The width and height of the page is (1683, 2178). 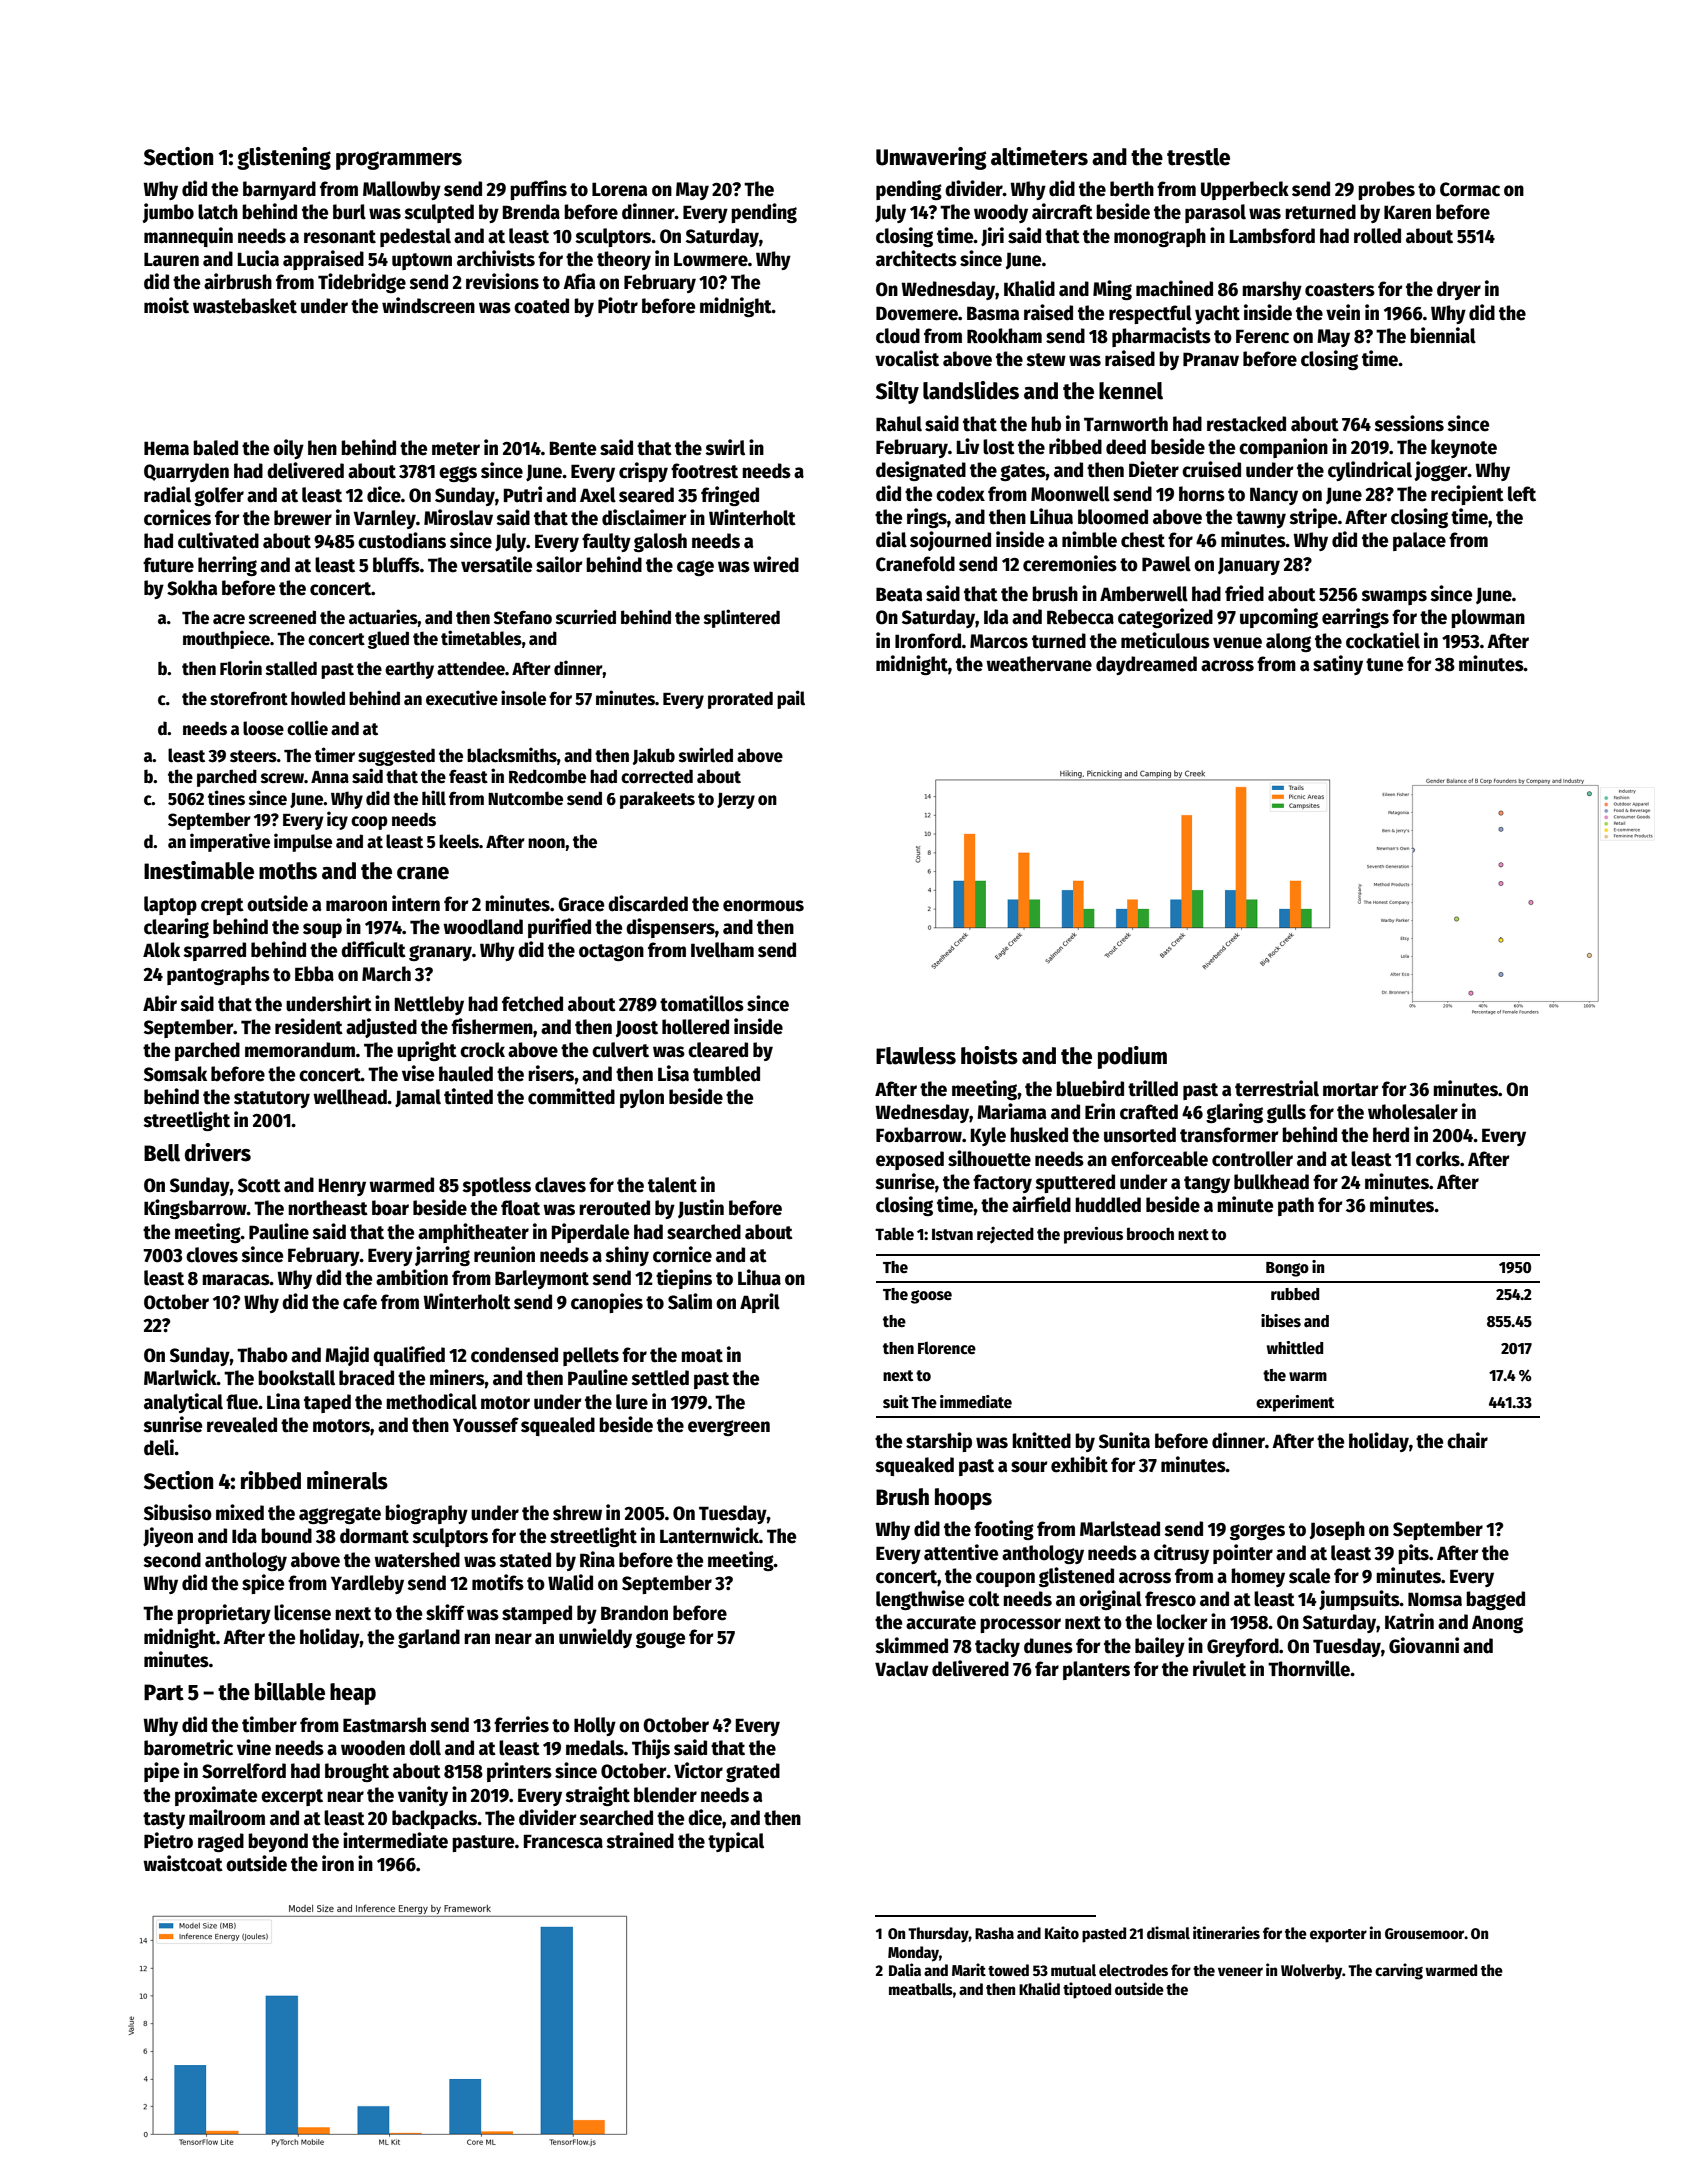 What do you see at coordinates (1467, 1440) in the page?
I see `chair` at bounding box center [1467, 1440].
